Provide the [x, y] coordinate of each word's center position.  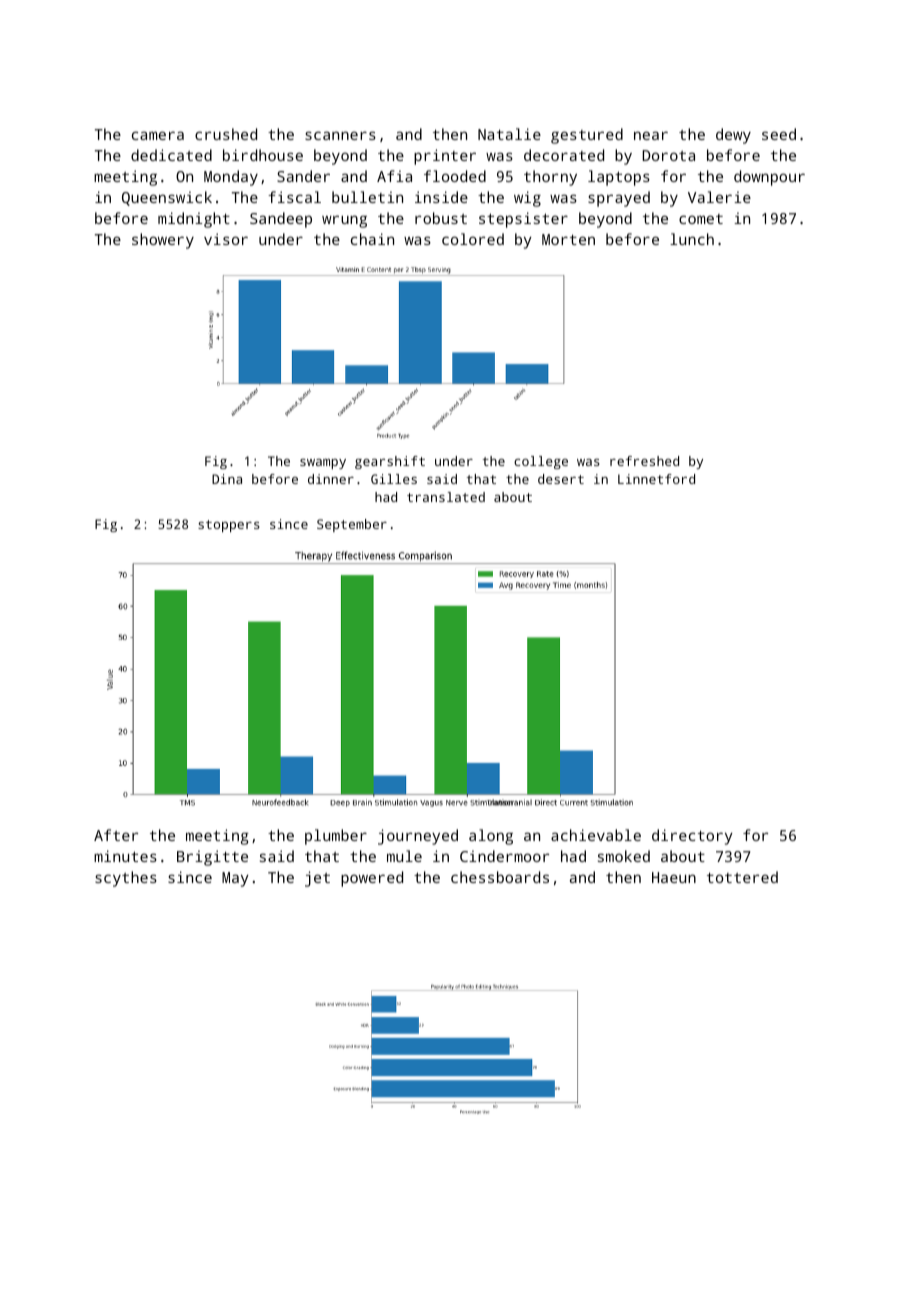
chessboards [500, 877]
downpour [769, 178]
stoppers [229, 526]
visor [226, 239]
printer [445, 157]
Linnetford [656, 479]
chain [372, 239]
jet [317, 879]
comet [701, 219]
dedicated [171, 155]
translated [446, 497]
